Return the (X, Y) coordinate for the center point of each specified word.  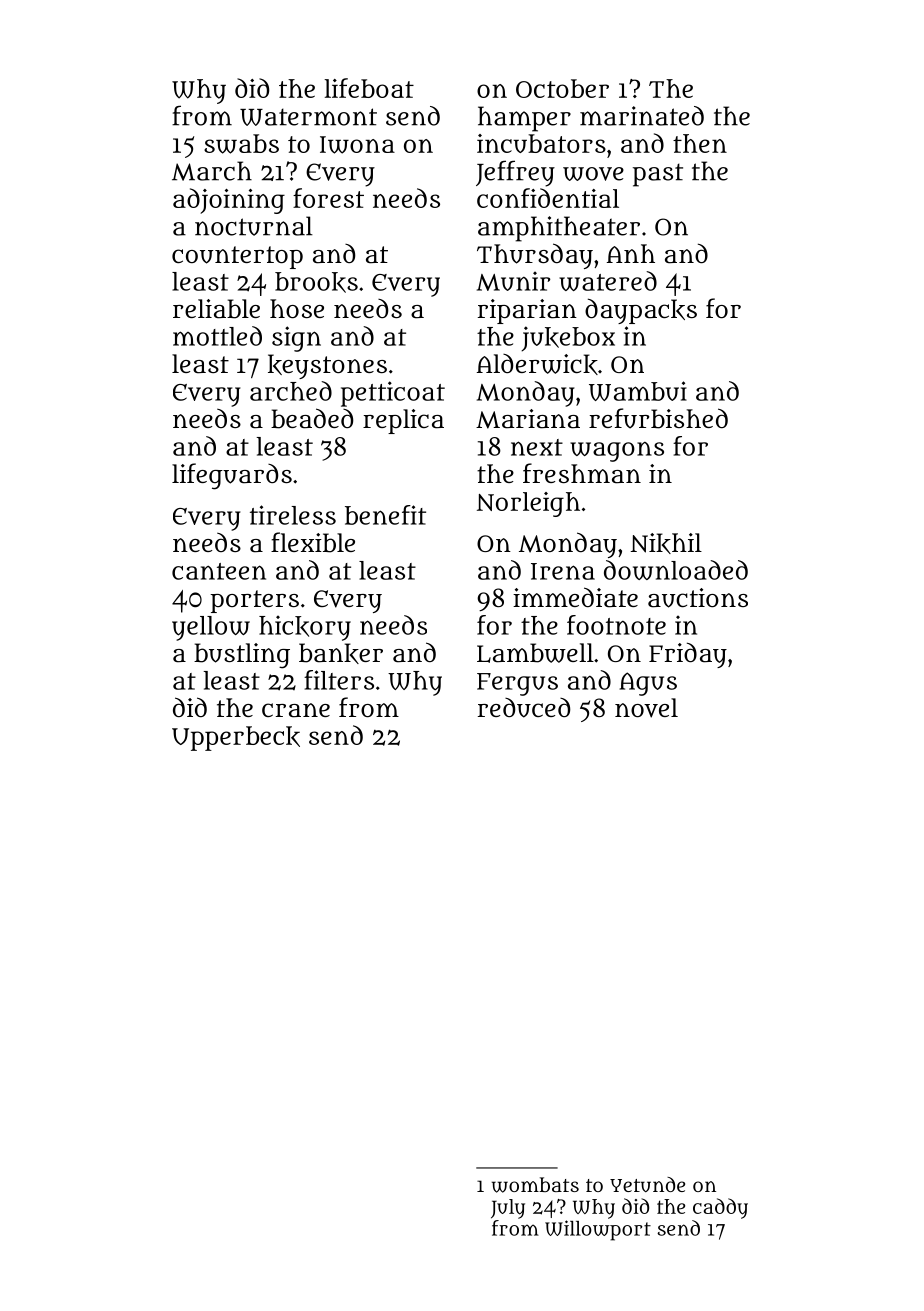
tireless (293, 515)
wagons (617, 452)
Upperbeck (236, 738)
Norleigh (528, 504)
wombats (535, 1185)
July (508, 1209)
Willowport (598, 1230)
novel (646, 708)
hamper (524, 119)
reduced (524, 708)
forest (328, 198)
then (700, 143)
